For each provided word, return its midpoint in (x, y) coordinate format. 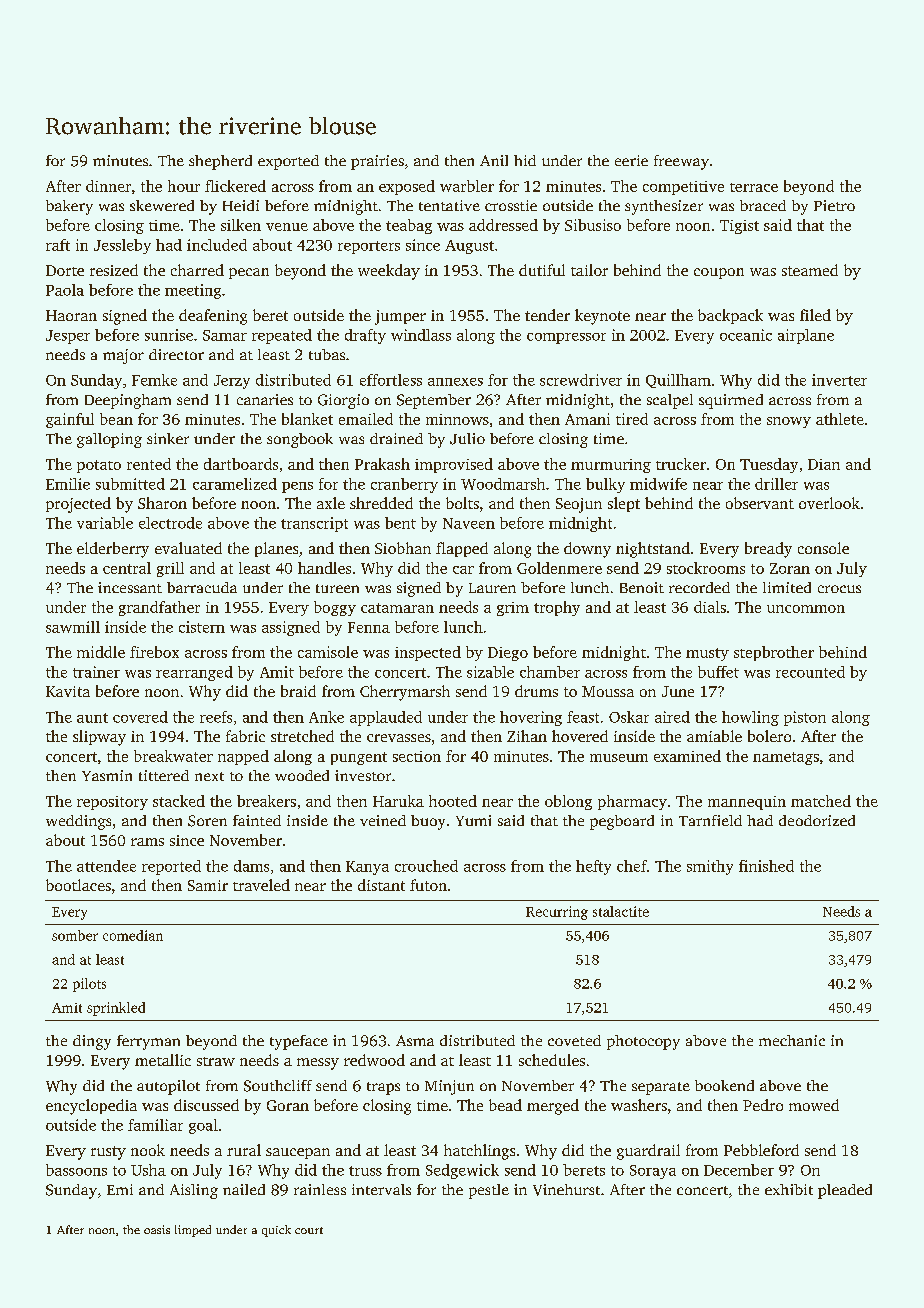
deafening (213, 317)
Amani (587, 419)
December (739, 1170)
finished (766, 866)
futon (428, 885)
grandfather (159, 608)
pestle (489, 1191)
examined (687, 756)
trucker (681, 464)
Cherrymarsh (405, 693)
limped (193, 1231)
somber (75, 935)
